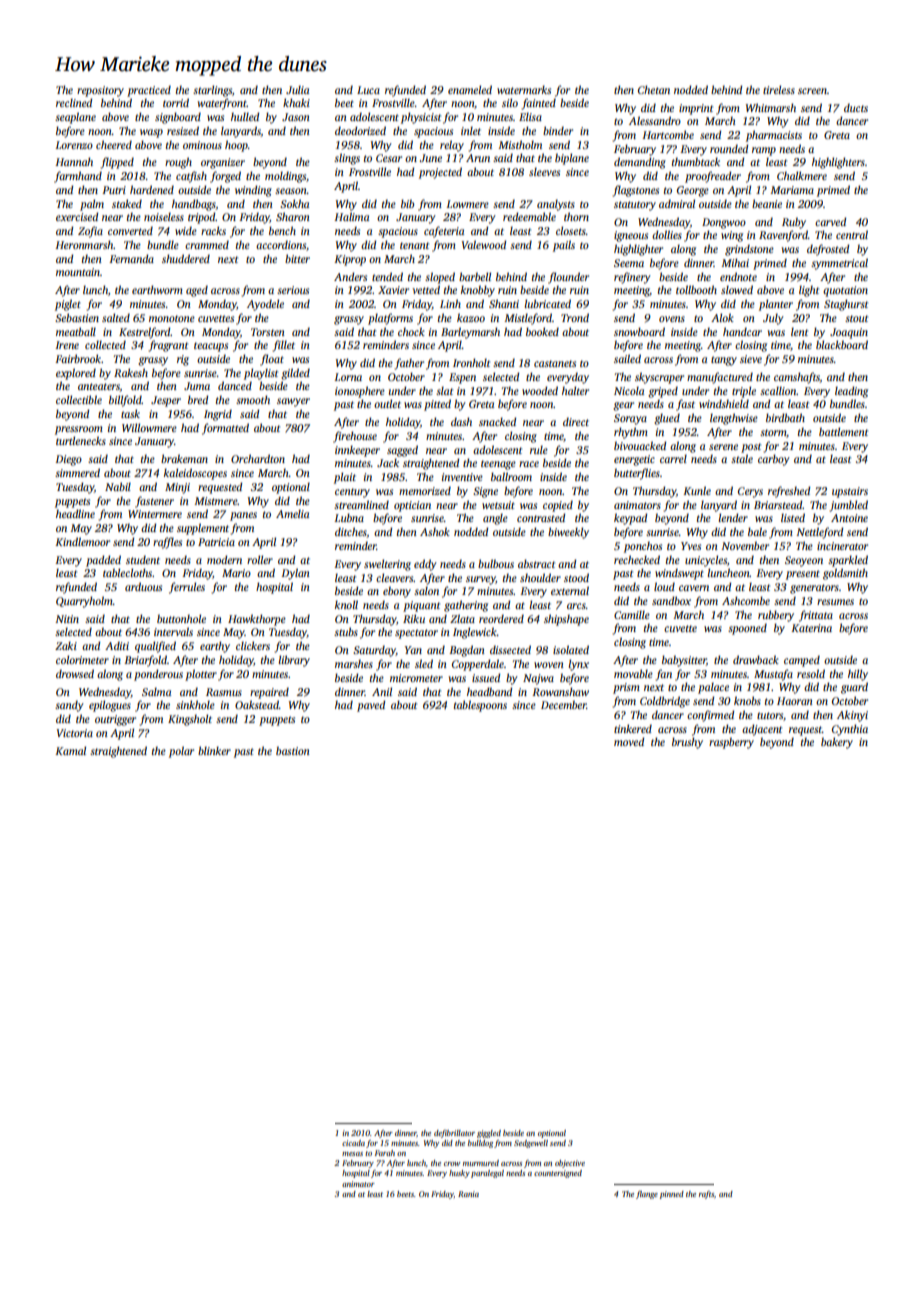 This screenshot has height=1308, width=924. Describe the element at coordinates (489, 1134) in the screenshot. I see `giggled` at that location.
